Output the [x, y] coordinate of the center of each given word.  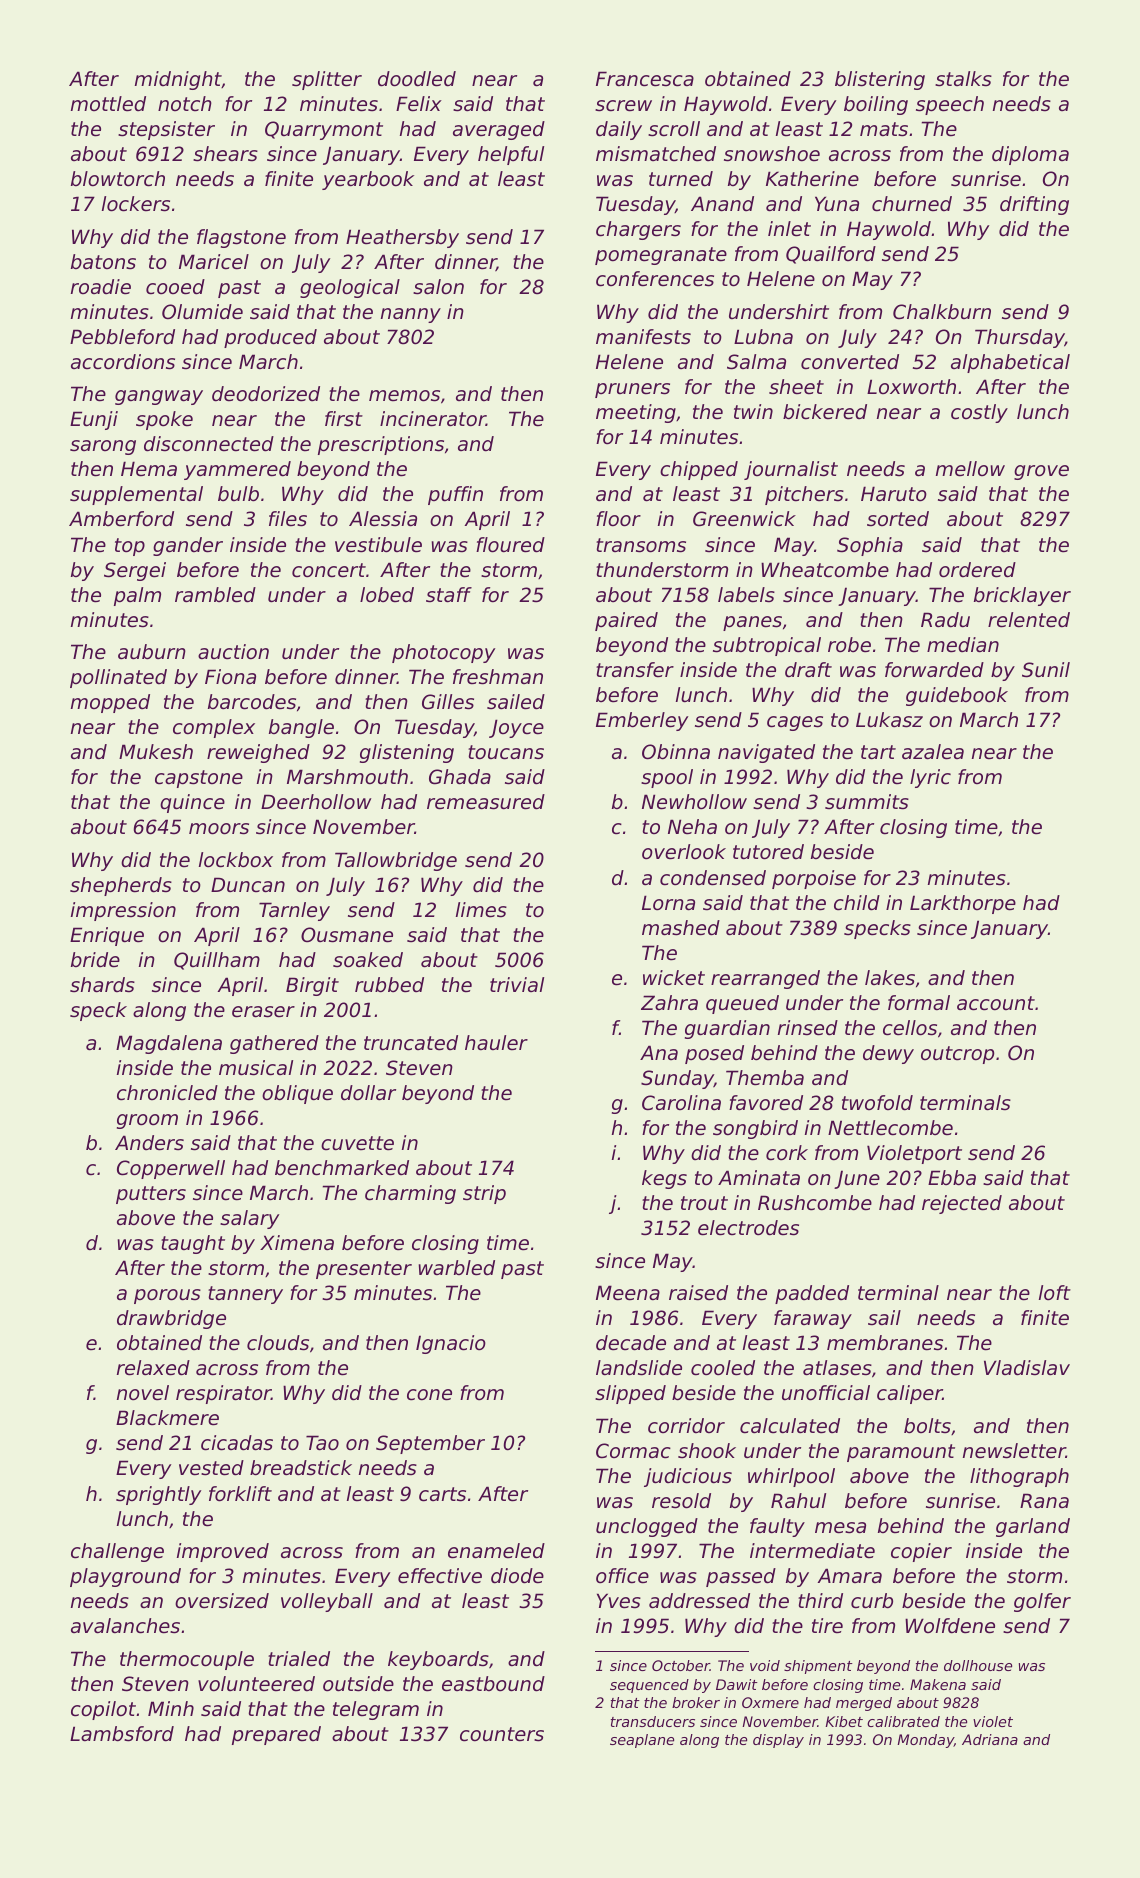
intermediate [812, 1551]
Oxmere [770, 1702]
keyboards [438, 1660]
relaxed [153, 1368]
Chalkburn [942, 312]
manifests [643, 337]
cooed [175, 287]
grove [1041, 472]
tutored [768, 852]
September [430, 1444]
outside [358, 1684]
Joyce [516, 728]
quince [192, 803]
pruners [632, 390]
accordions [123, 362]
